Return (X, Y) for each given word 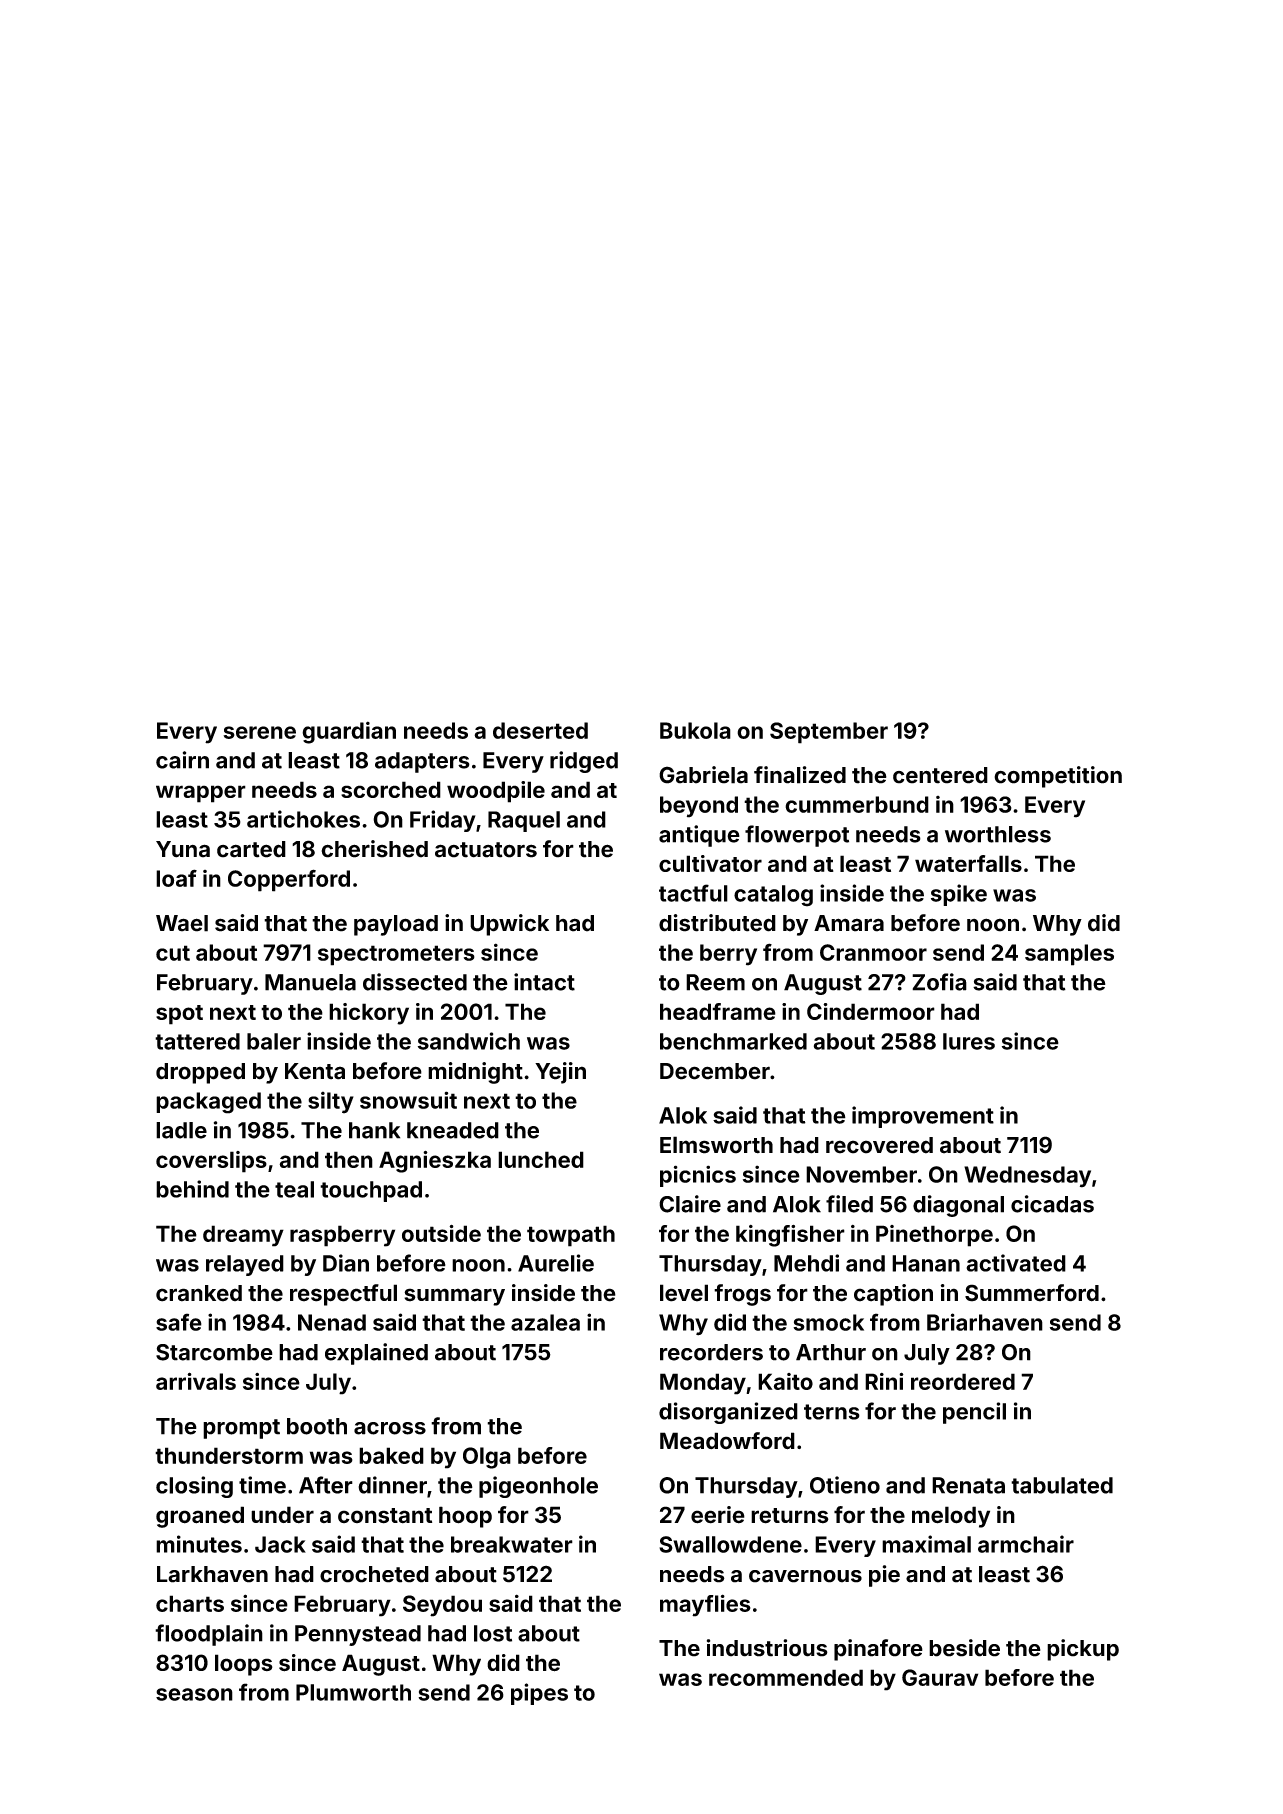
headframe (718, 1011)
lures (969, 1041)
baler (274, 1041)
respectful (343, 1295)
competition (1058, 777)
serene (259, 732)
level (684, 1293)
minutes (199, 1544)
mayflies (705, 1605)
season (194, 1694)
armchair (1026, 1544)
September (829, 733)
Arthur (831, 1352)
